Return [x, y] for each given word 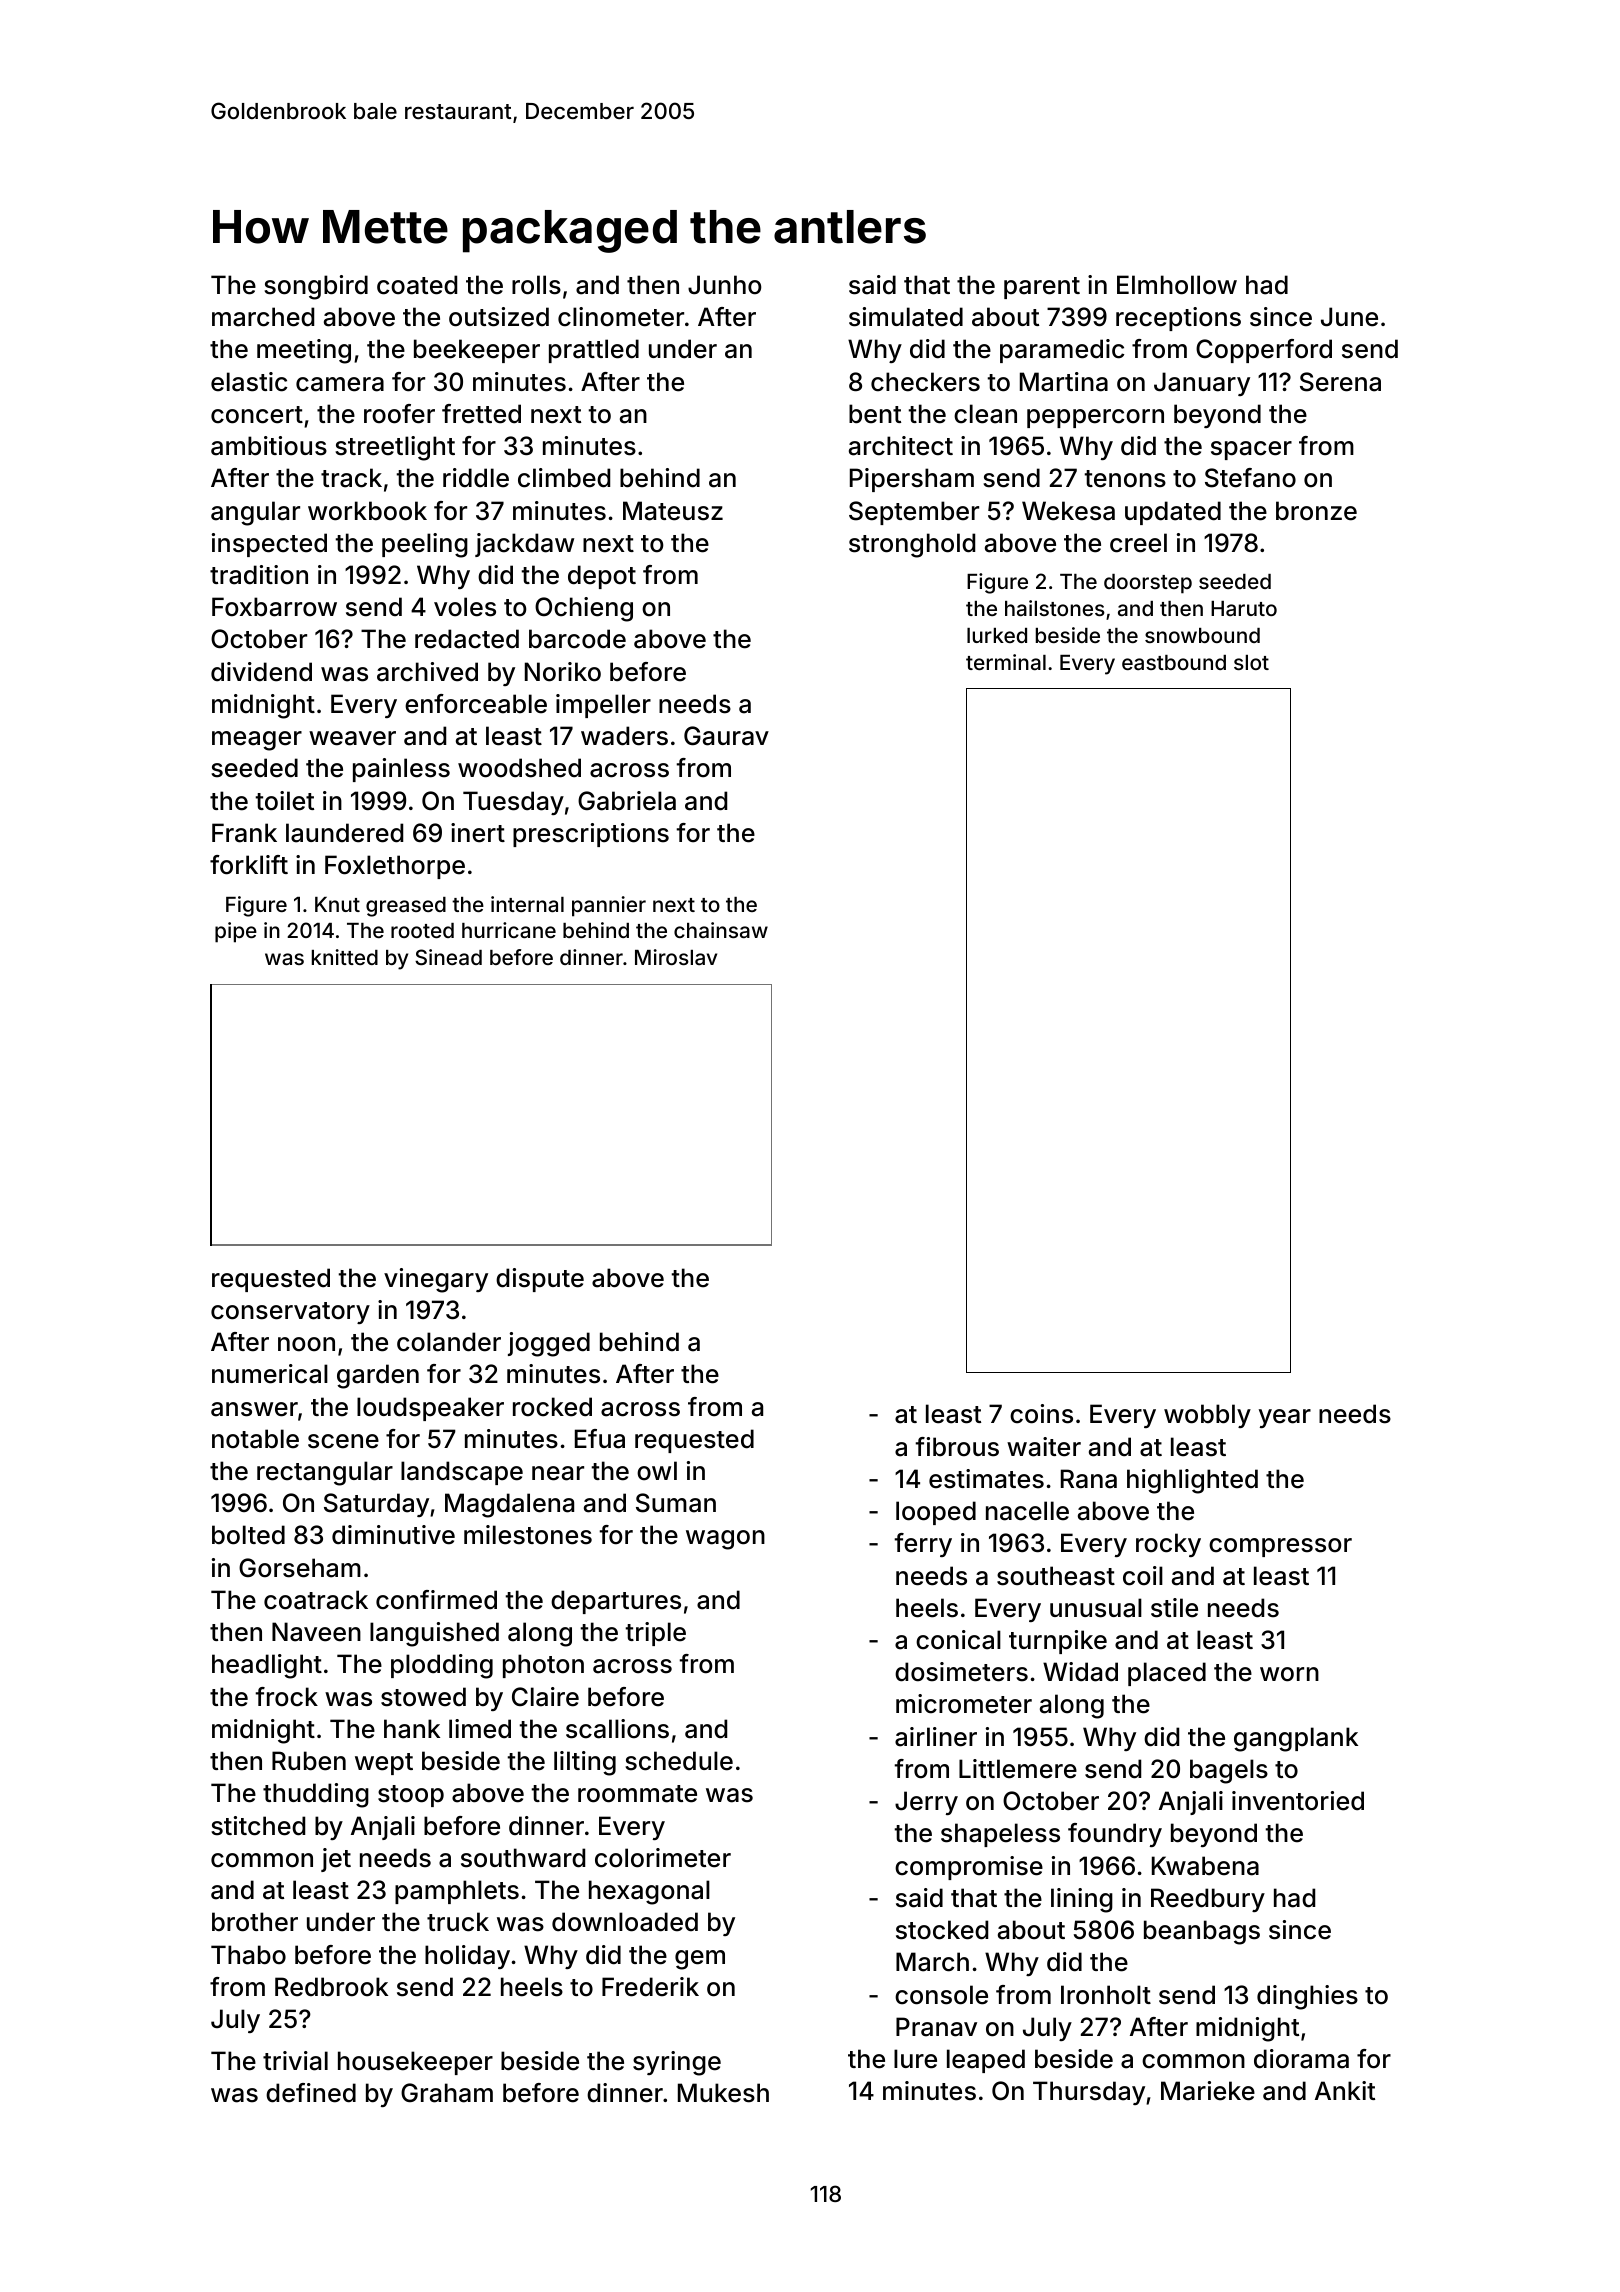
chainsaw [721, 930]
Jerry [926, 1803]
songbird [316, 287]
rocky [1168, 1545]
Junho [725, 285]
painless [401, 770]
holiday [467, 1957]
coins [1041, 1414]
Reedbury [1208, 1900]
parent [1042, 288]
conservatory [290, 1313]
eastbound [1174, 662]
